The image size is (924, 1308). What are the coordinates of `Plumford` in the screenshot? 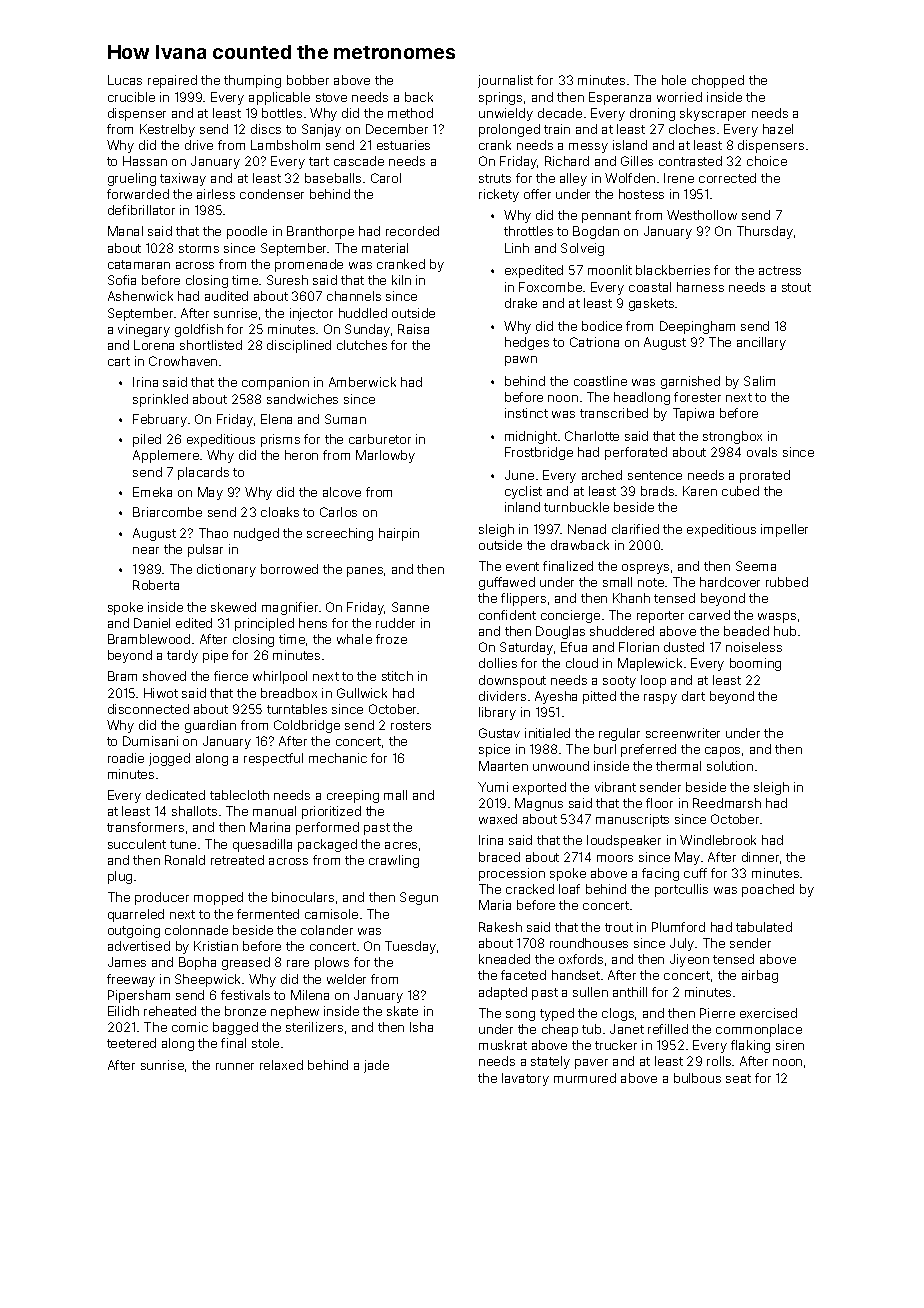 It's located at (678, 927).
